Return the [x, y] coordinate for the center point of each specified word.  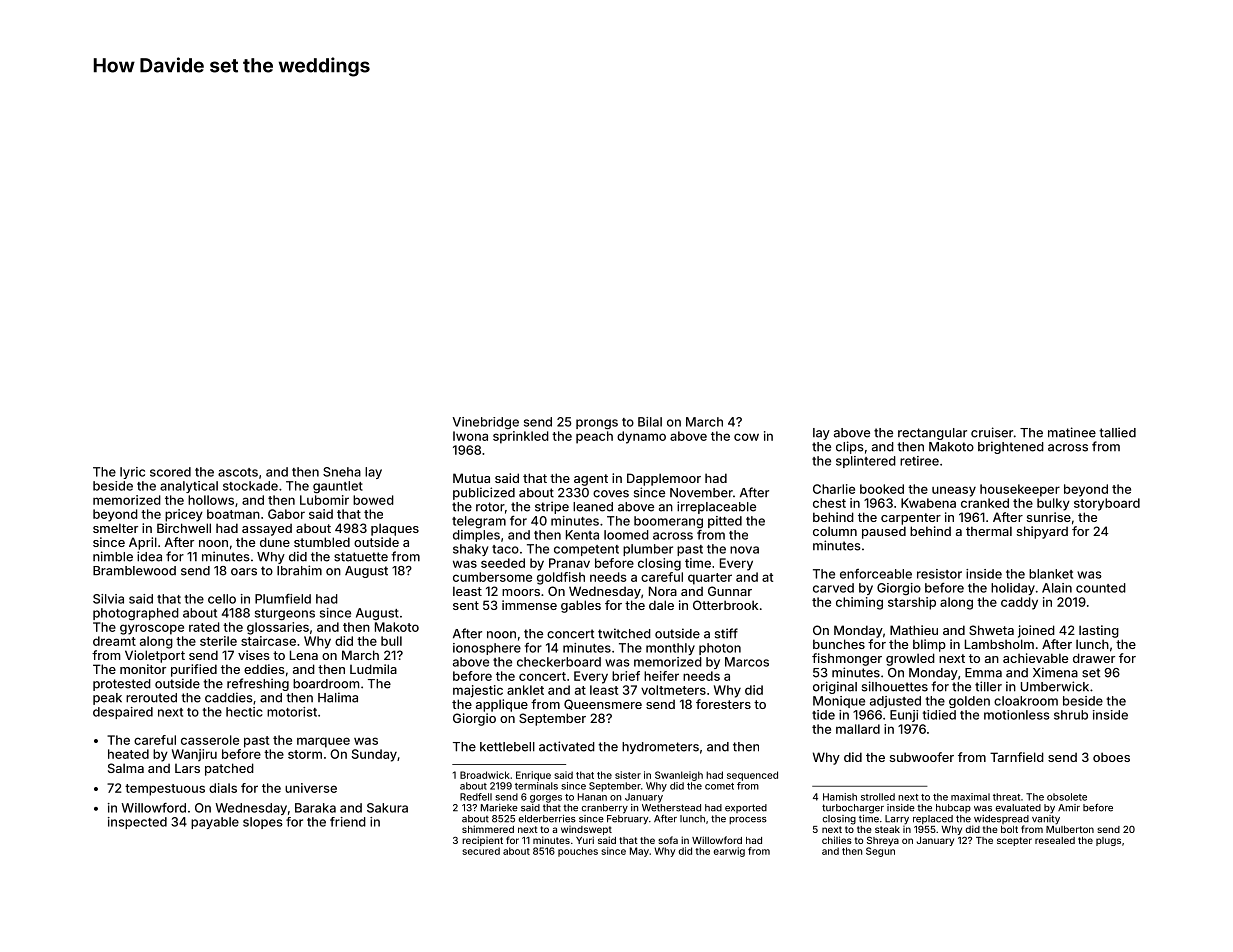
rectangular [932, 434]
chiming [859, 603]
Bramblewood [134, 571]
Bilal [650, 422]
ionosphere [487, 649]
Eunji [904, 716]
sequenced [752, 776]
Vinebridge [486, 423]
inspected [137, 823]
